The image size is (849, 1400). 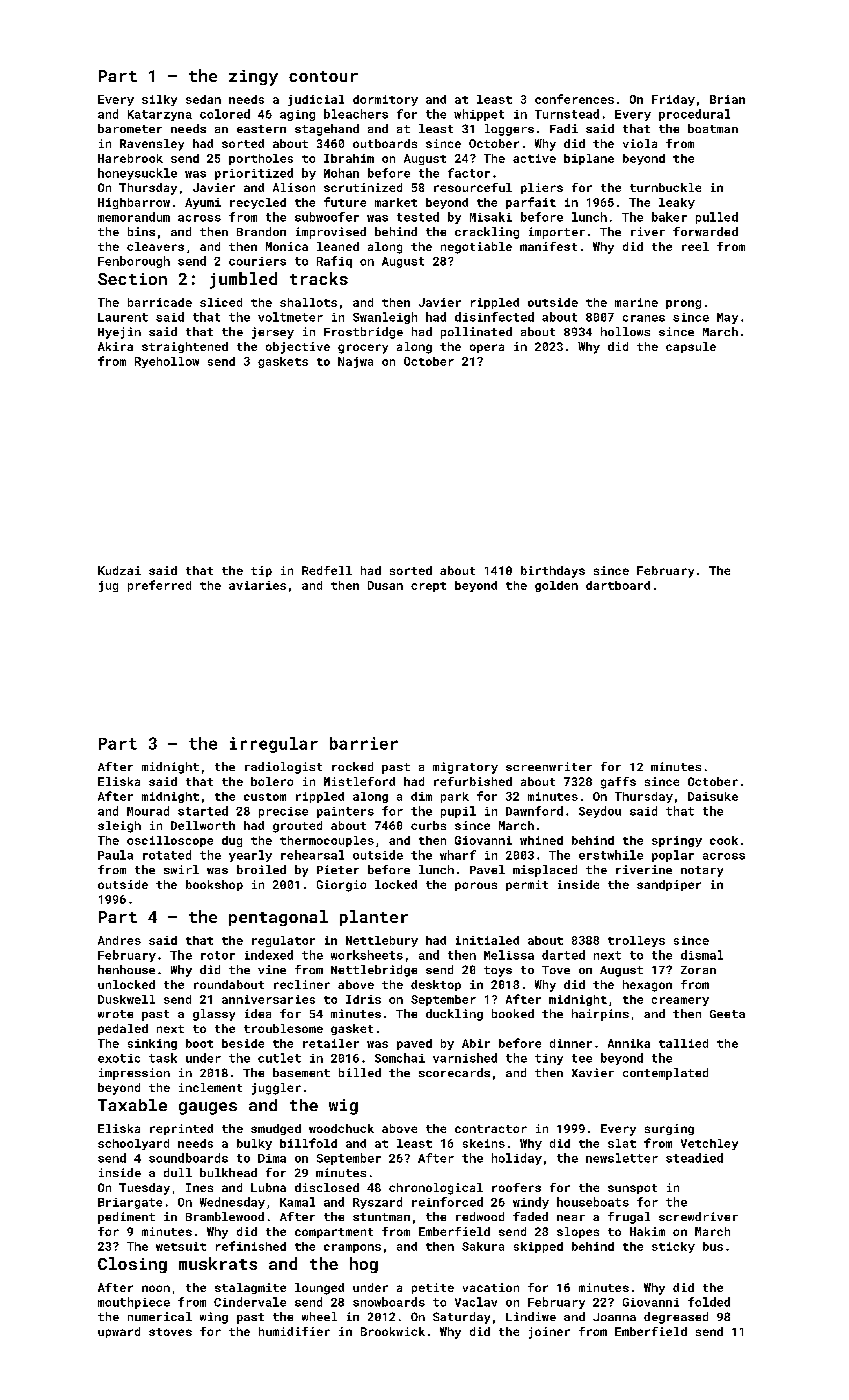 What do you see at coordinates (498, 971) in the screenshot?
I see `toys` at bounding box center [498, 971].
